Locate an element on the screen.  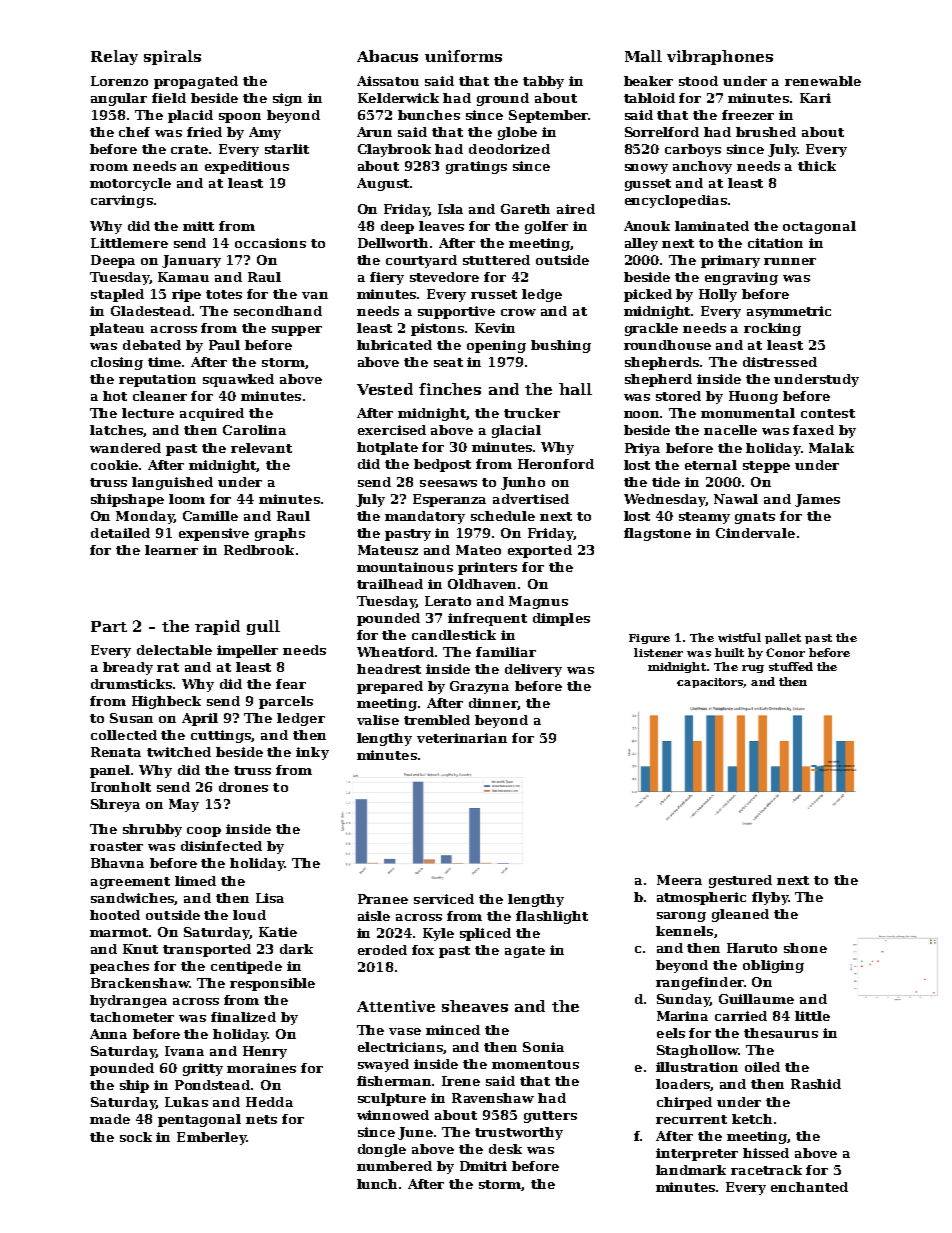
pallet is located at coordinates (783, 638).
